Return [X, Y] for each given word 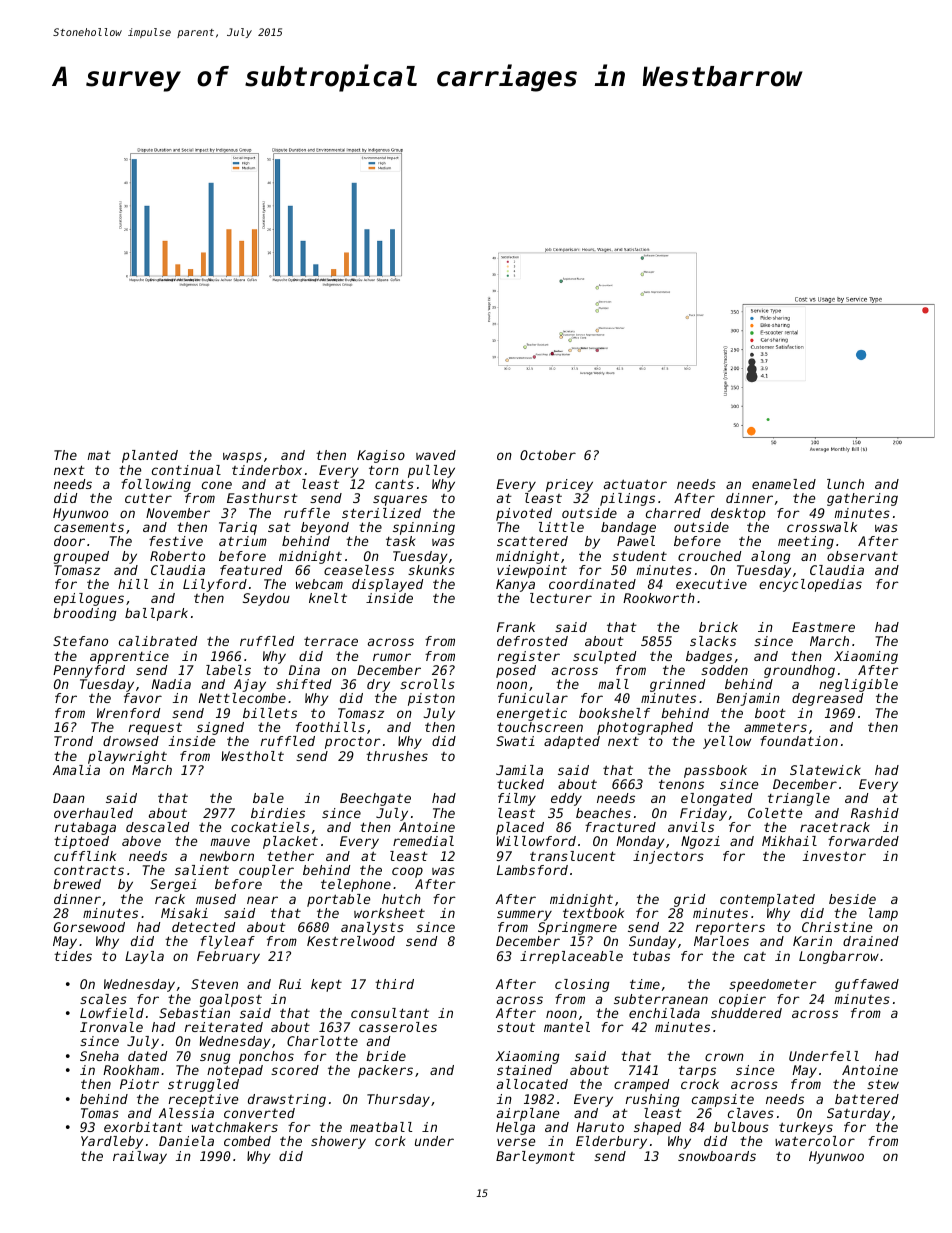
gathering [862, 499]
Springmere [577, 928]
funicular [533, 698]
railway [140, 1157]
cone [217, 485]
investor [834, 856]
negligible [858, 685]
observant [862, 556]
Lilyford [215, 585]
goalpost [231, 1000]
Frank [516, 627]
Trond [73, 741]
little [561, 527]
